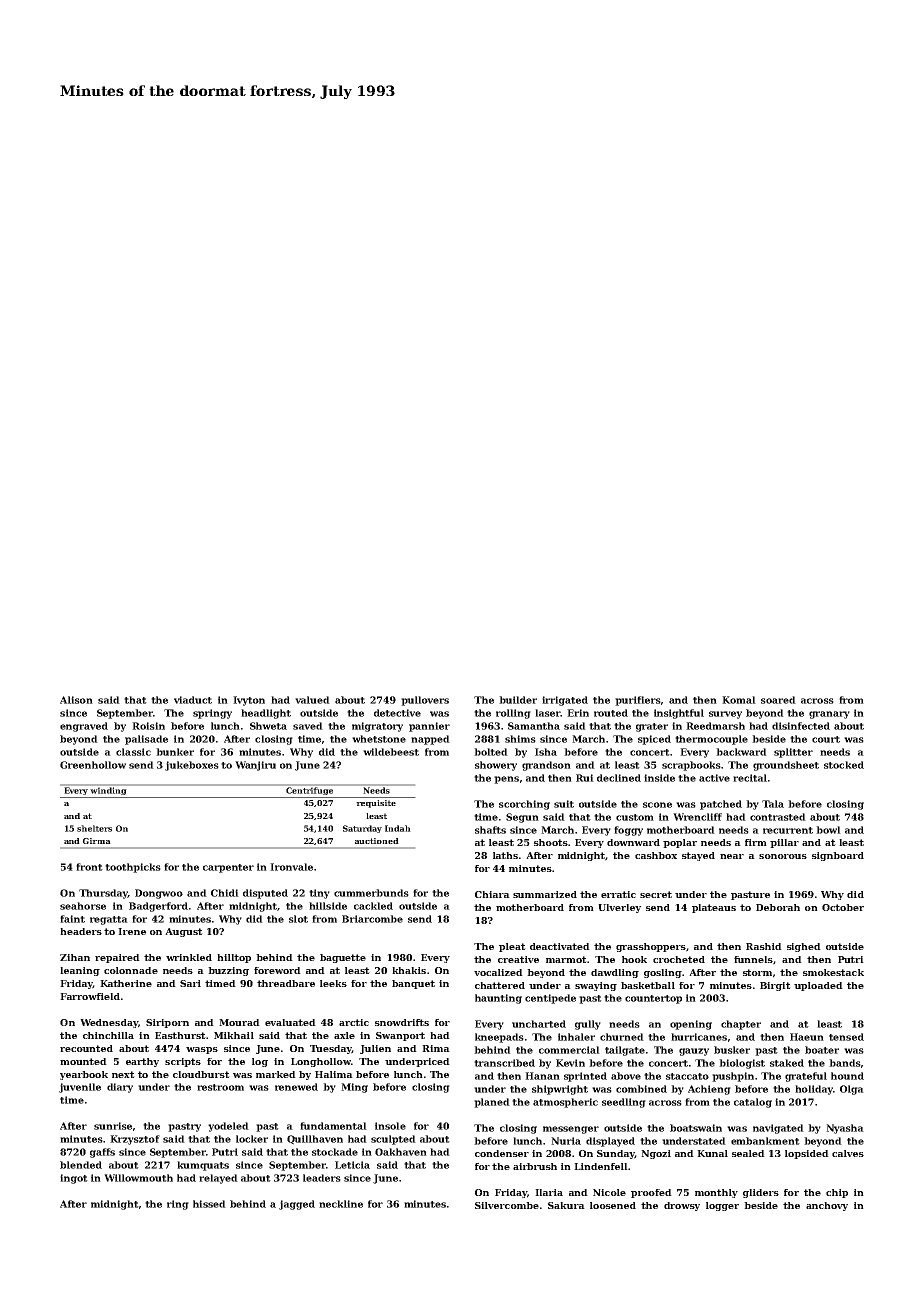 This image has height=1308, width=924. What do you see at coordinates (844, 765) in the image?
I see `stocked` at bounding box center [844, 765].
